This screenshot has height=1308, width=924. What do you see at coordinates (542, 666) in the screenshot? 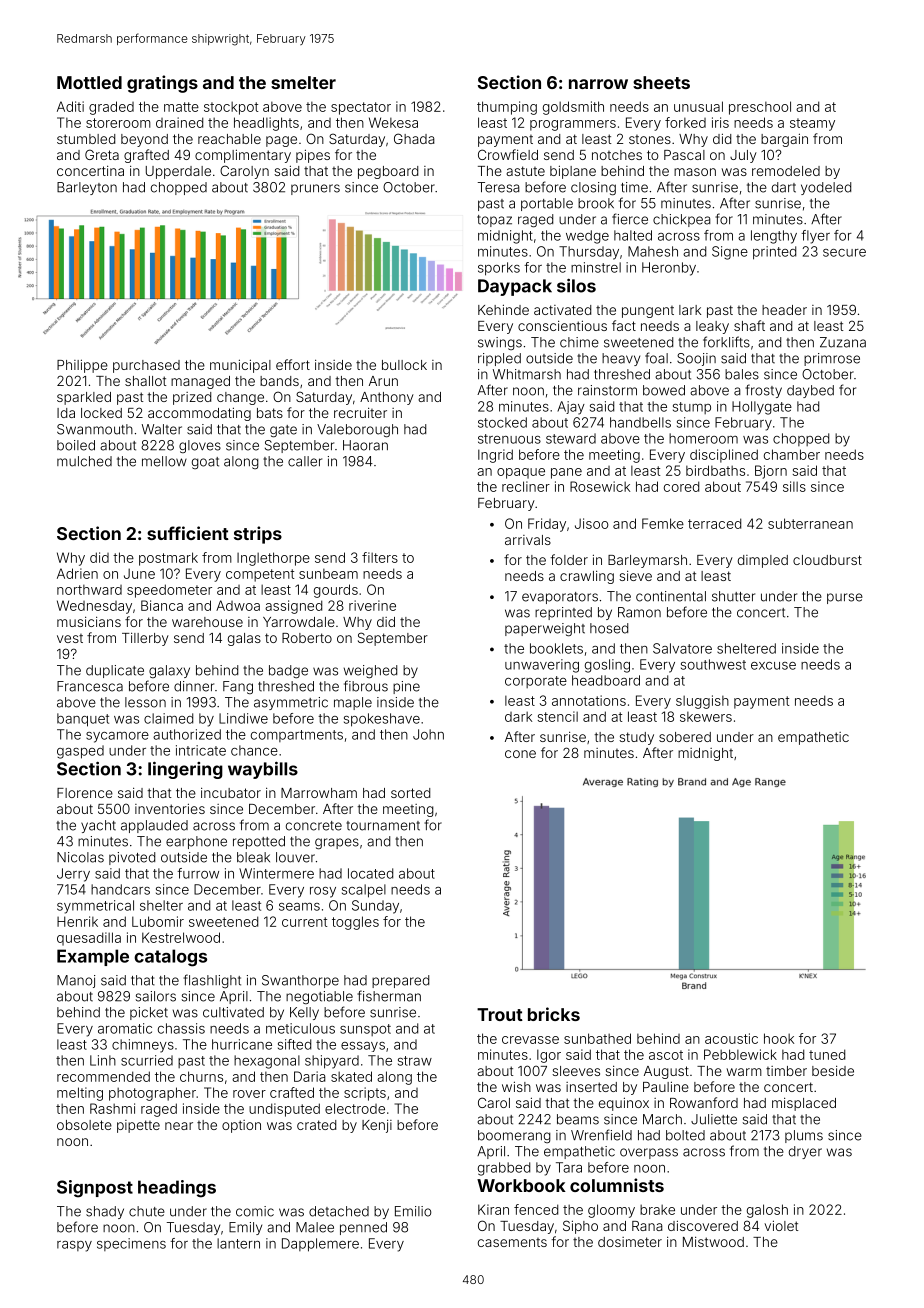
I see `unwavering` at bounding box center [542, 666].
